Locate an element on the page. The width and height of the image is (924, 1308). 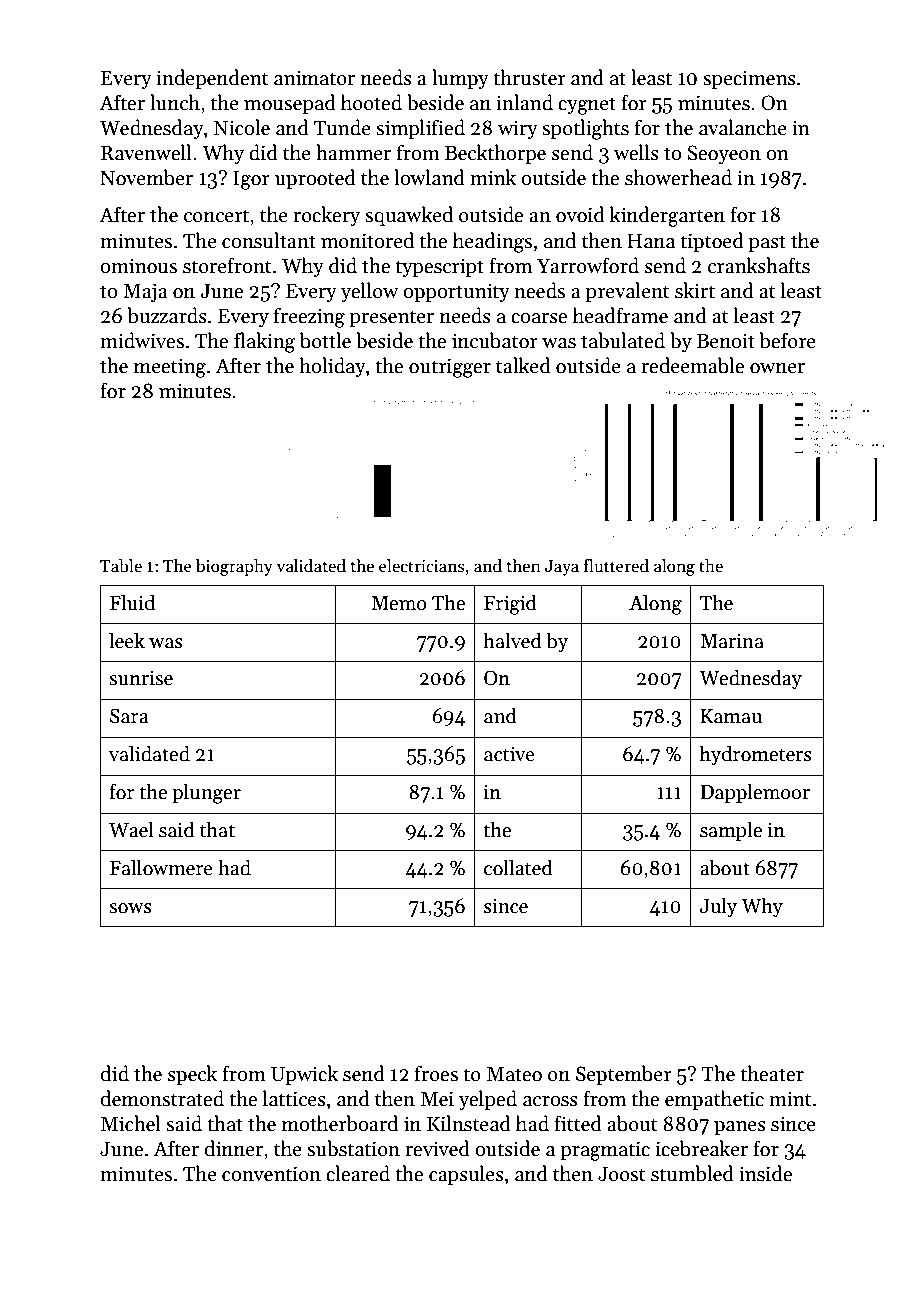
Seoyeon is located at coordinates (724, 154).
